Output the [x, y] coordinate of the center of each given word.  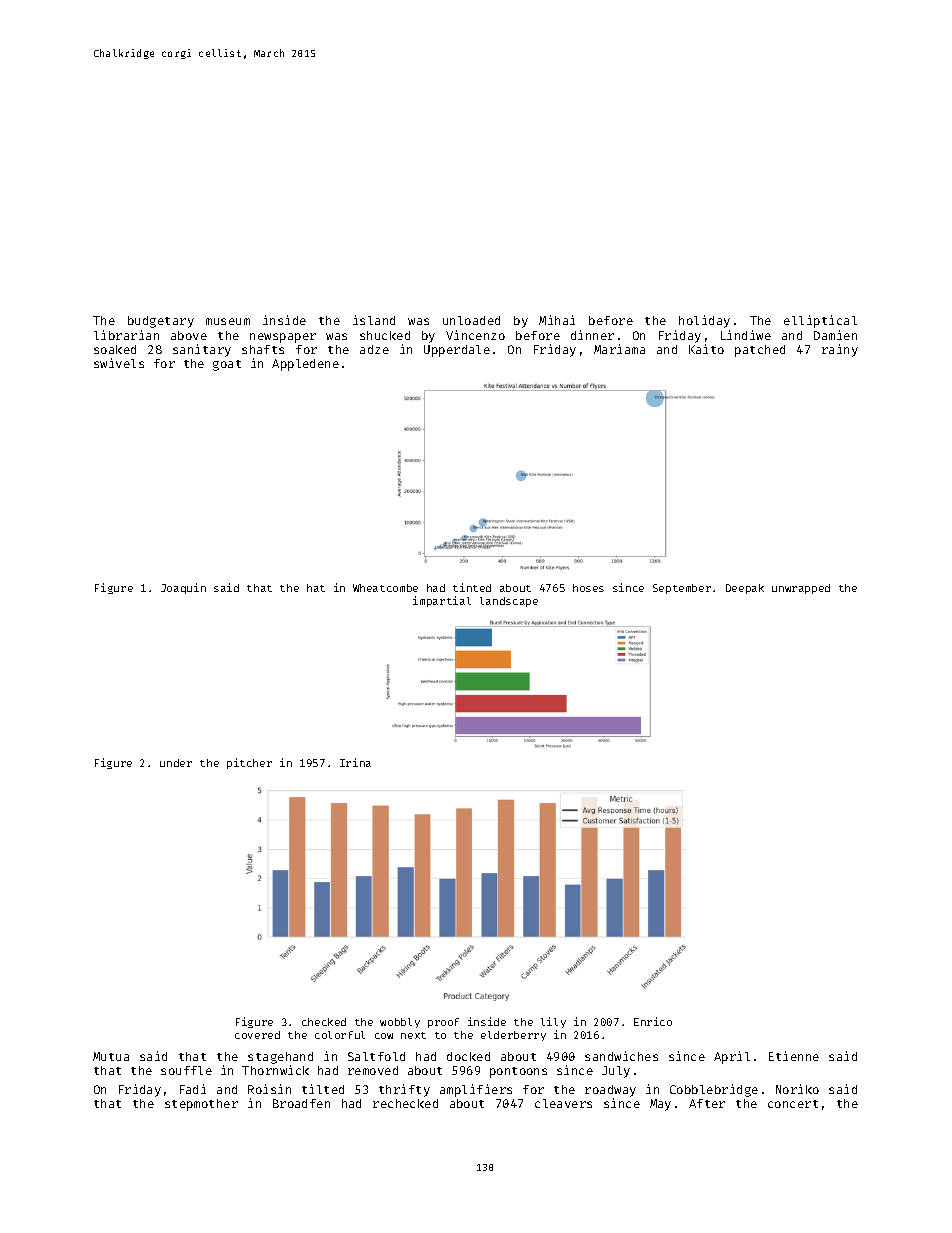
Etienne [794, 1056]
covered [257, 1035]
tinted [472, 587]
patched [760, 351]
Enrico [653, 1021]
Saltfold [376, 1056]
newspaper [283, 338]
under [176, 763]
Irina [355, 762]
